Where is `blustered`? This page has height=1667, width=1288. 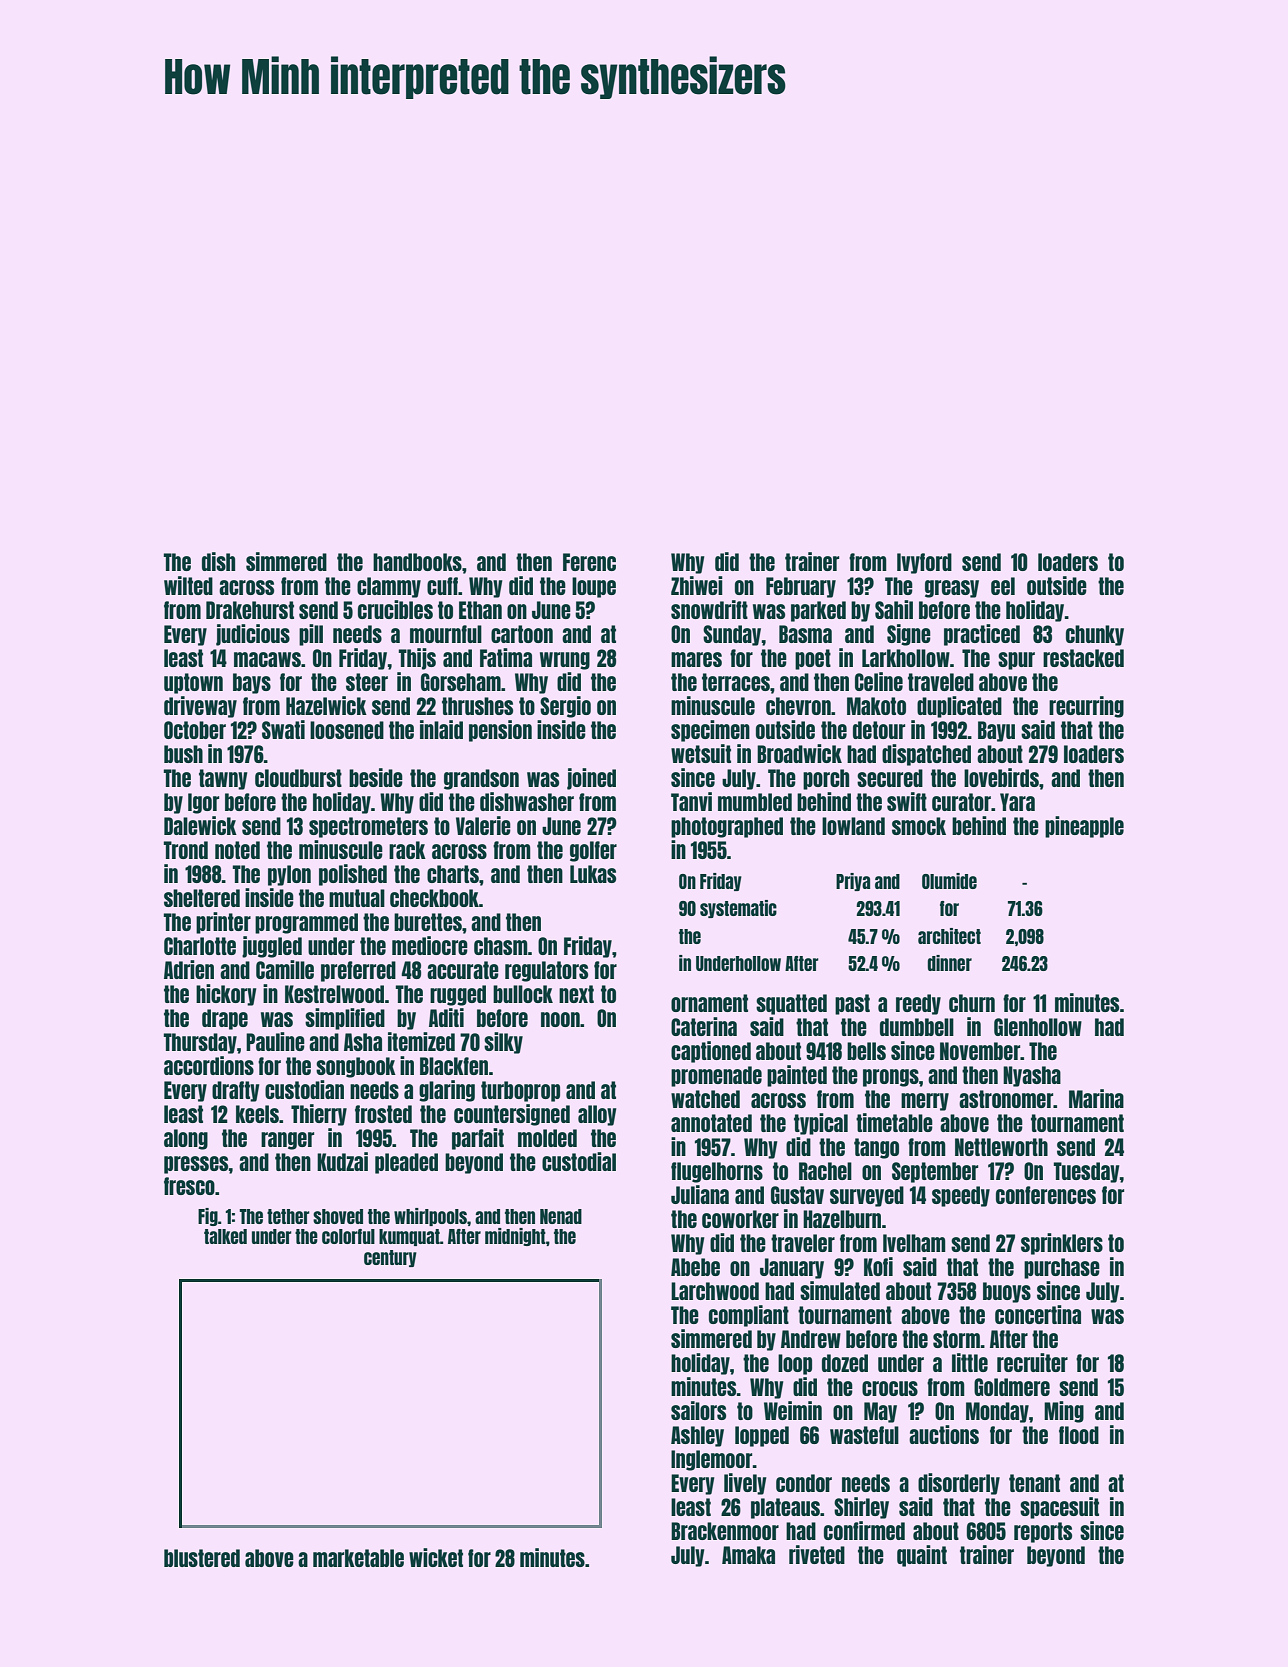
blustered is located at coordinates (202, 1558).
